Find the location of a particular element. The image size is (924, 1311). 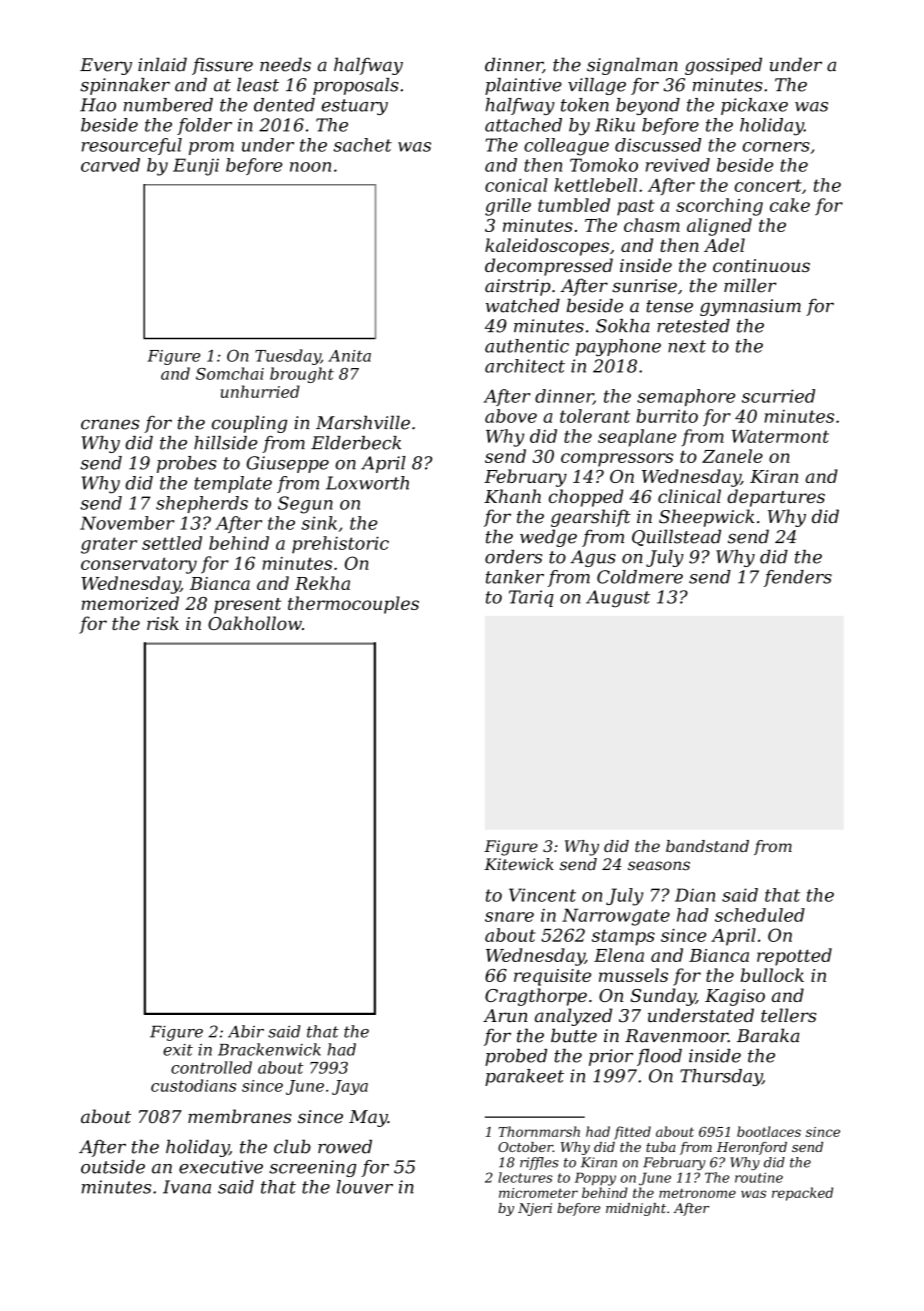

continuous is located at coordinates (761, 265).
